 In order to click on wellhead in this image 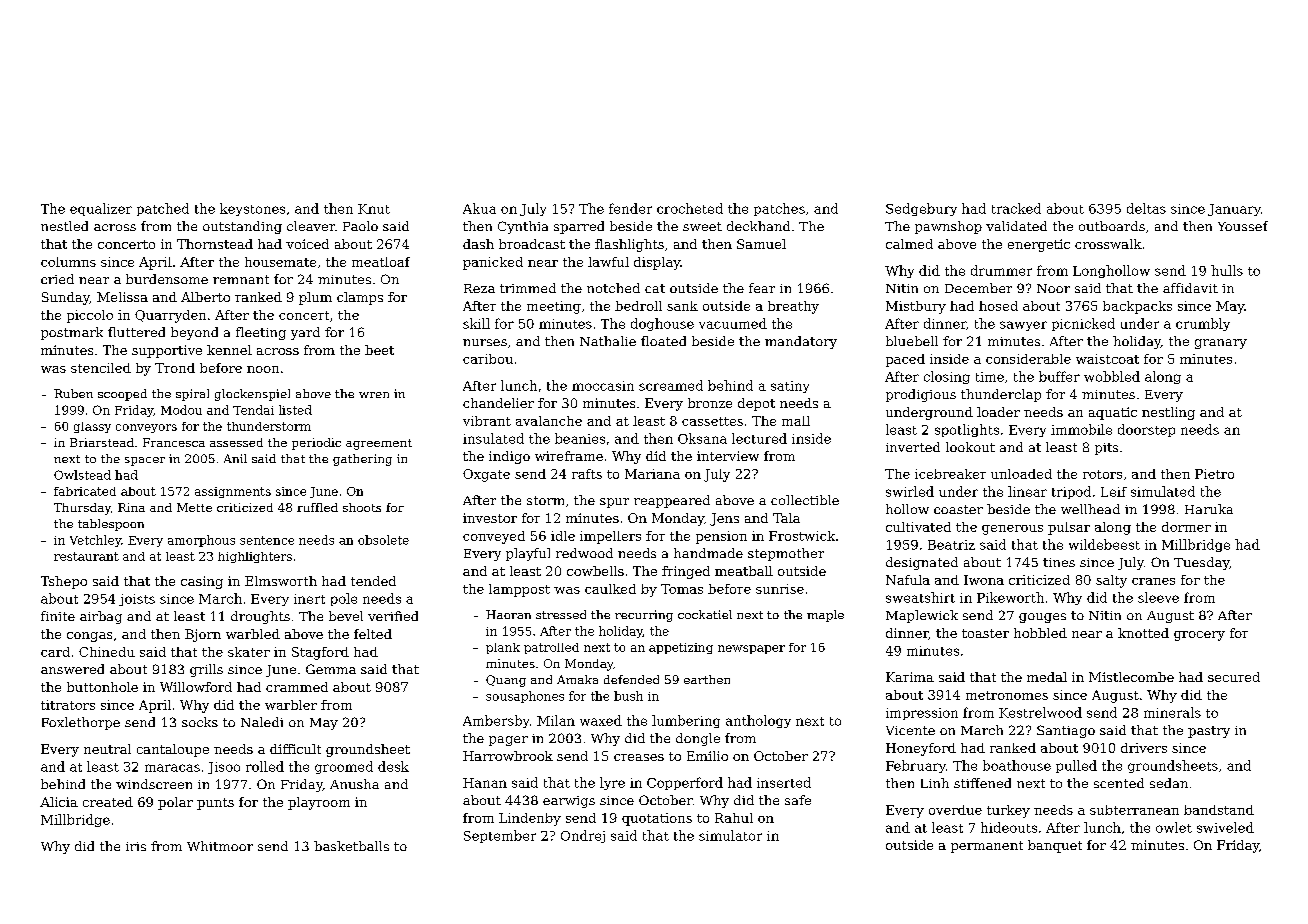, I will do `click(1090, 509)`.
